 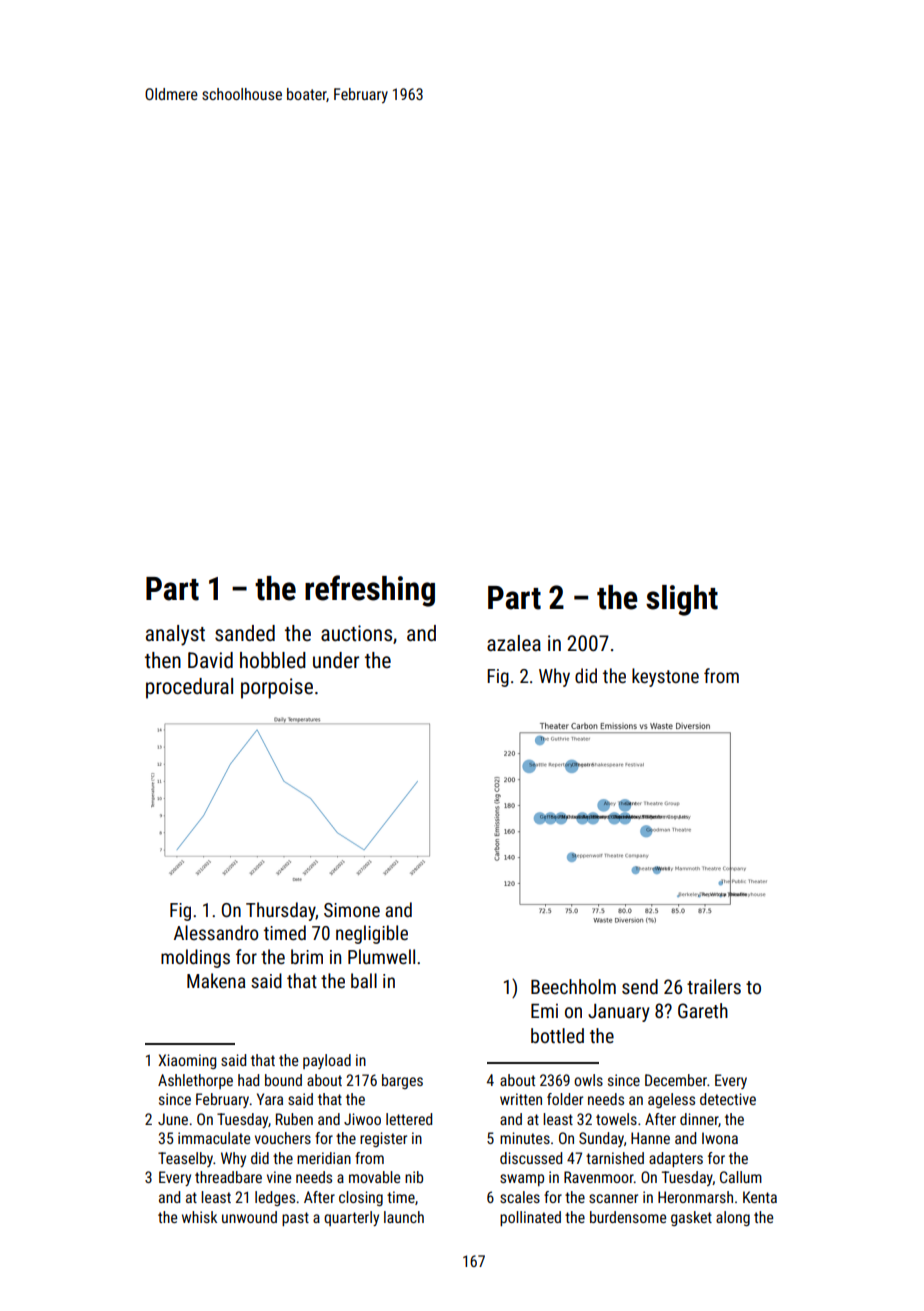 I want to click on Alessandro, so click(x=216, y=932).
